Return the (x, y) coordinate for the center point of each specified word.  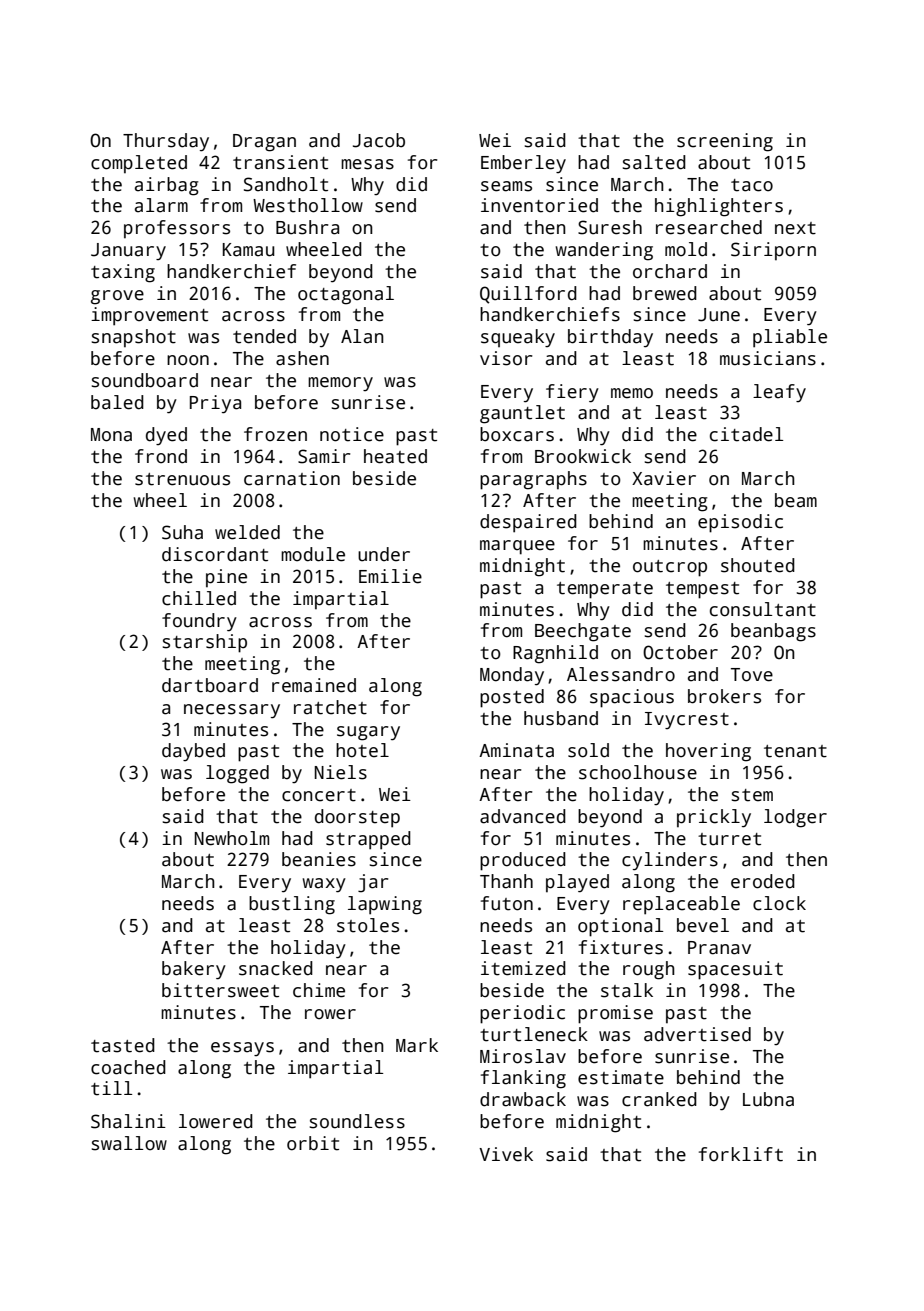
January (128, 251)
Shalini (128, 1121)
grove (117, 297)
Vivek (506, 1154)
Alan (362, 336)
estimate (621, 1077)
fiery (572, 393)
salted (654, 162)
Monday (512, 676)
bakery (194, 970)
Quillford (528, 295)
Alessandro (621, 674)
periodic (522, 1014)
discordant (215, 554)
